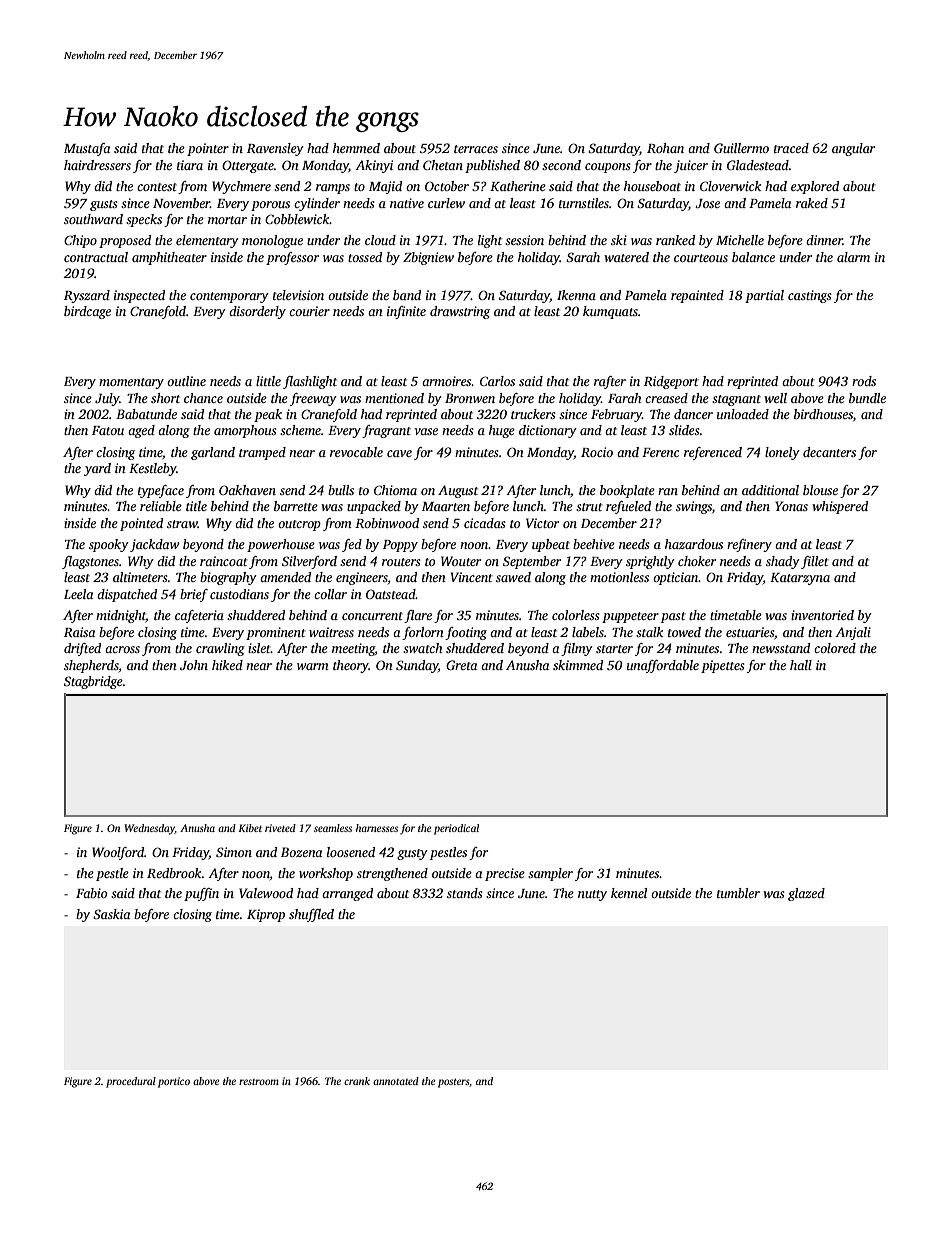  Describe the element at coordinates (738, 893) in the screenshot. I see `tumbler` at that location.
